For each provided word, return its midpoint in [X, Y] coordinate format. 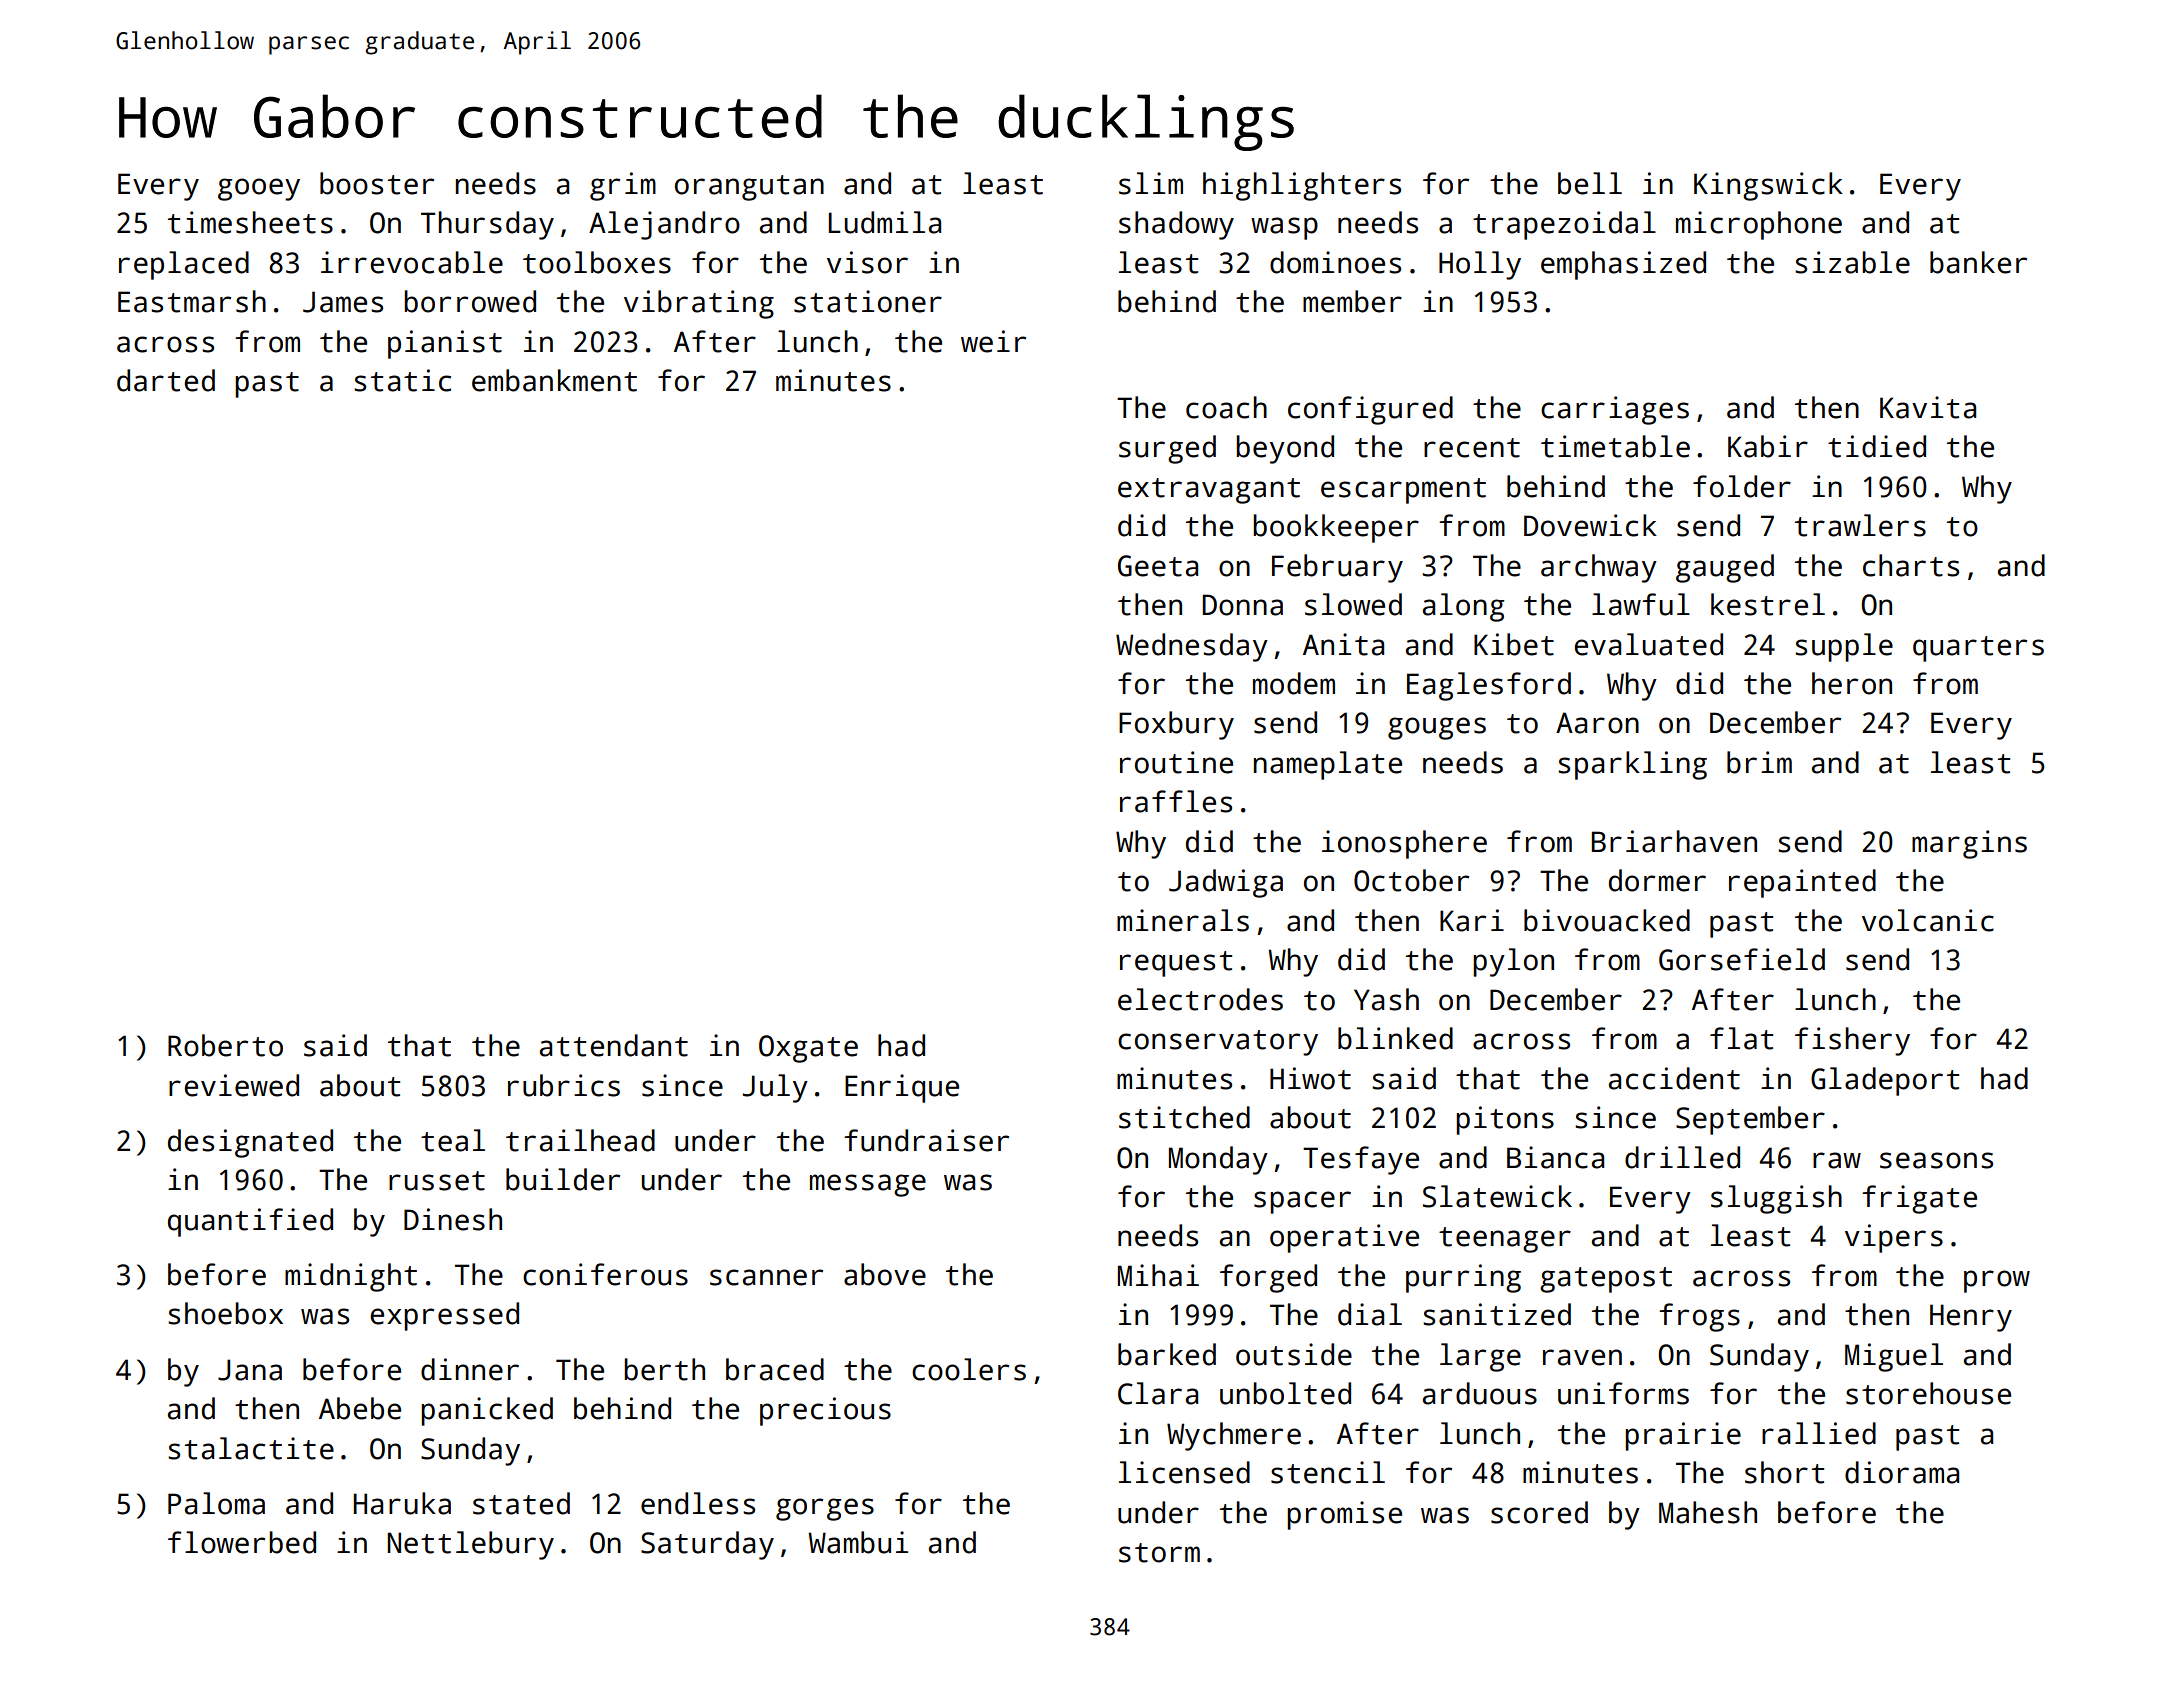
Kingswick [1768, 186]
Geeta [1158, 566]
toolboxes [597, 262]
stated [521, 1503]
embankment [554, 380]
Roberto [225, 1045]
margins [1969, 844]
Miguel [1894, 1357]
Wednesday [1192, 647]
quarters [1978, 649]
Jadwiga [1226, 883]
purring [1463, 1278]
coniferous [605, 1274]
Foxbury [1176, 725]
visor [867, 262]
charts [1911, 565]
